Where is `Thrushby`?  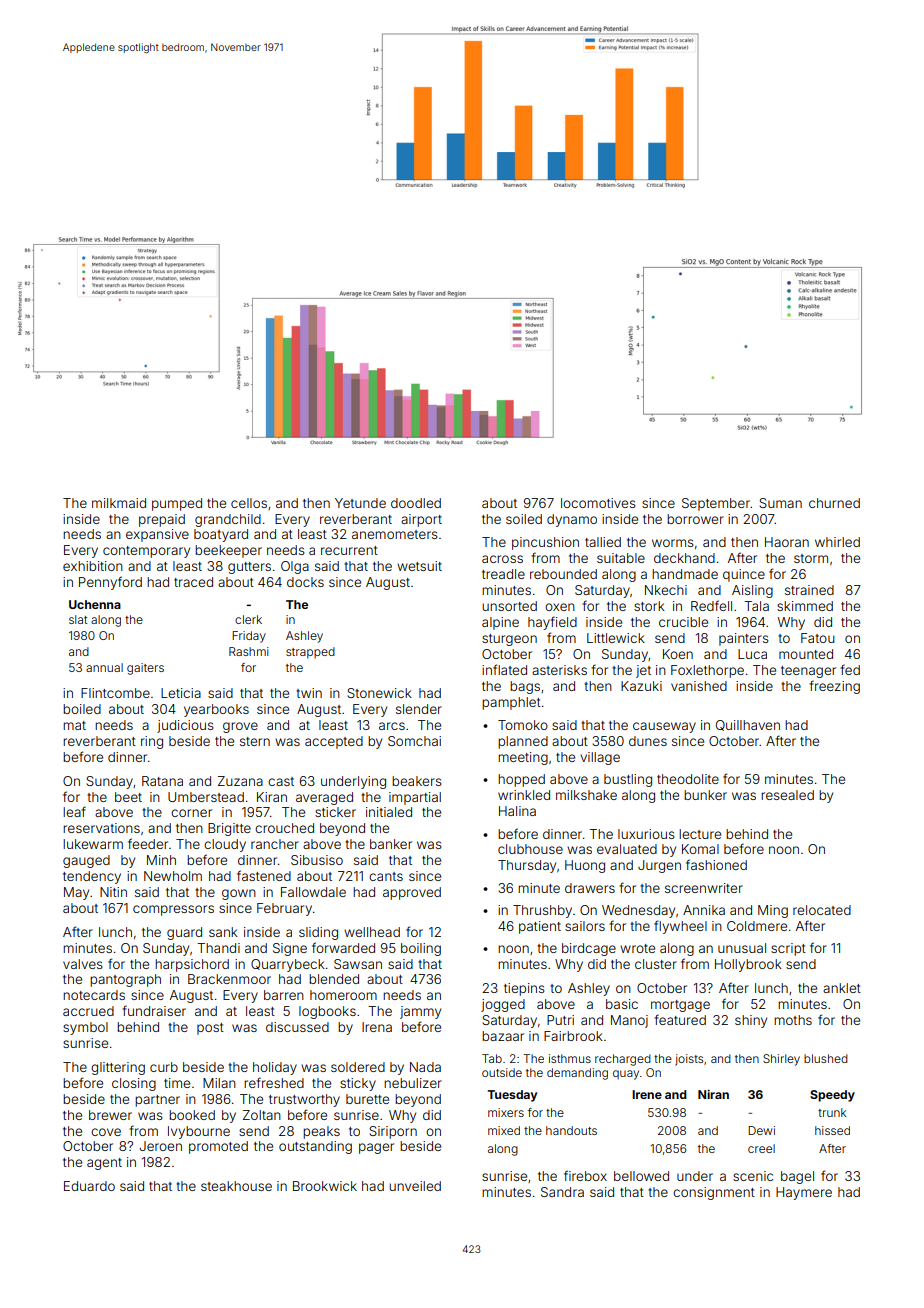 Thrushby is located at coordinates (542, 911).
